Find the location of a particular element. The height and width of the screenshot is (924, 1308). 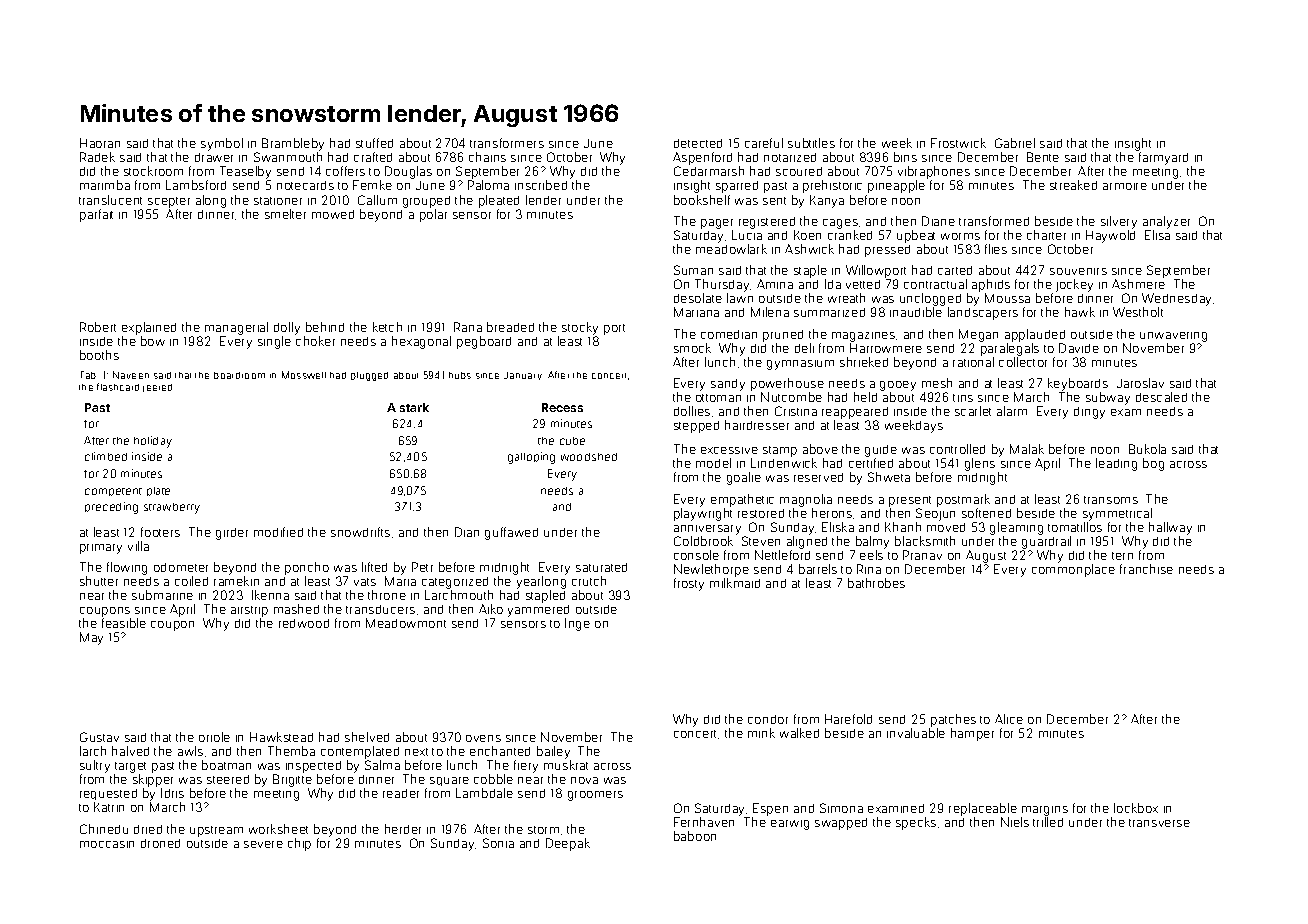

Frostwick is located at coordinates (958, 143).
